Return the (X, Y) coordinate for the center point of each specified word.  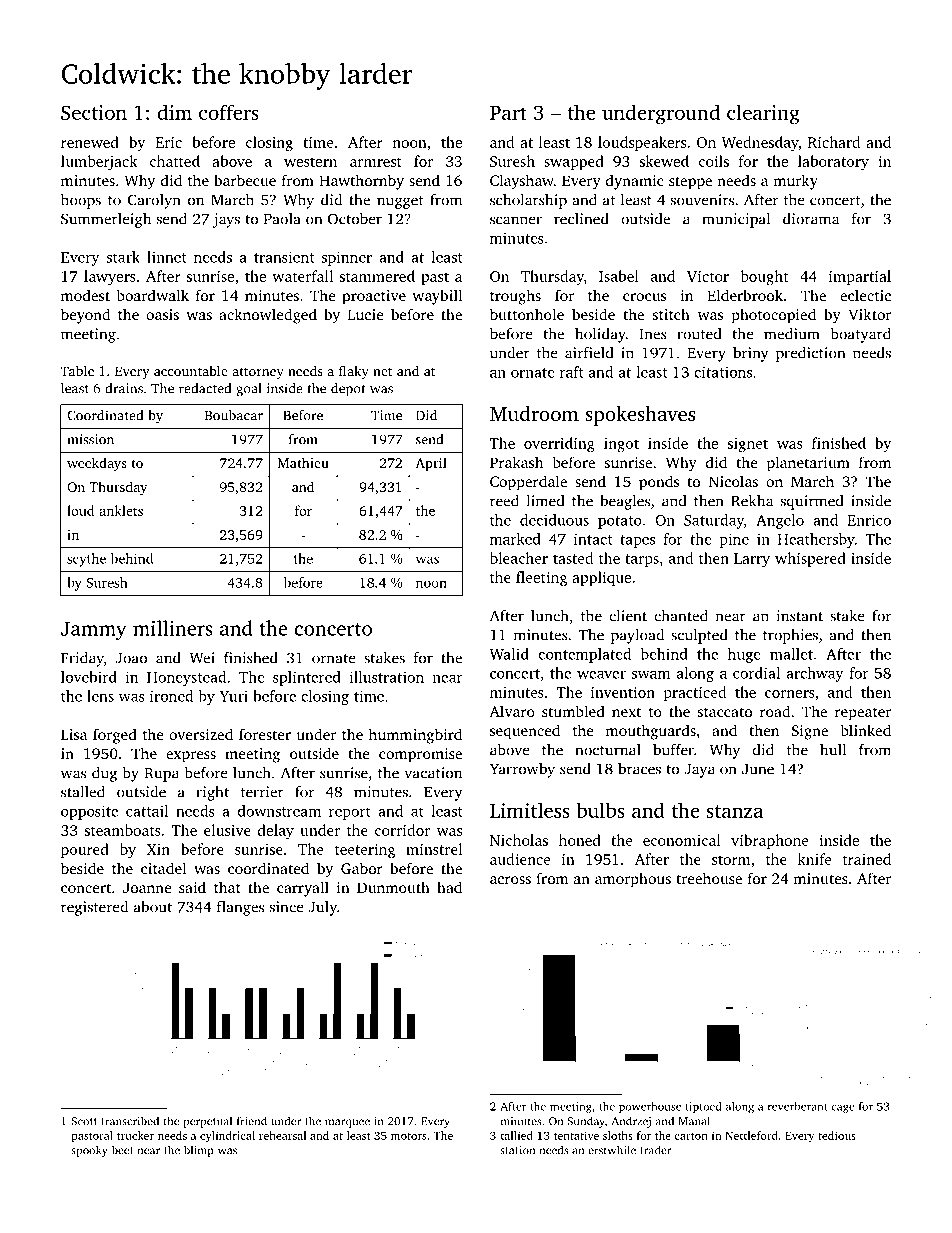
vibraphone (770, 841)
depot (348, 390)
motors (408, 1136)
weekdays (97, 464)
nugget (400, 202)
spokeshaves (640, 416)
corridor (402, 830)
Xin (158, 849)
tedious (837, 1135)
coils (714, 161)
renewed (90, 142)
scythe (86, 560)
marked (515, 539)
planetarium (808, 464)
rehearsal (282, 1135)
